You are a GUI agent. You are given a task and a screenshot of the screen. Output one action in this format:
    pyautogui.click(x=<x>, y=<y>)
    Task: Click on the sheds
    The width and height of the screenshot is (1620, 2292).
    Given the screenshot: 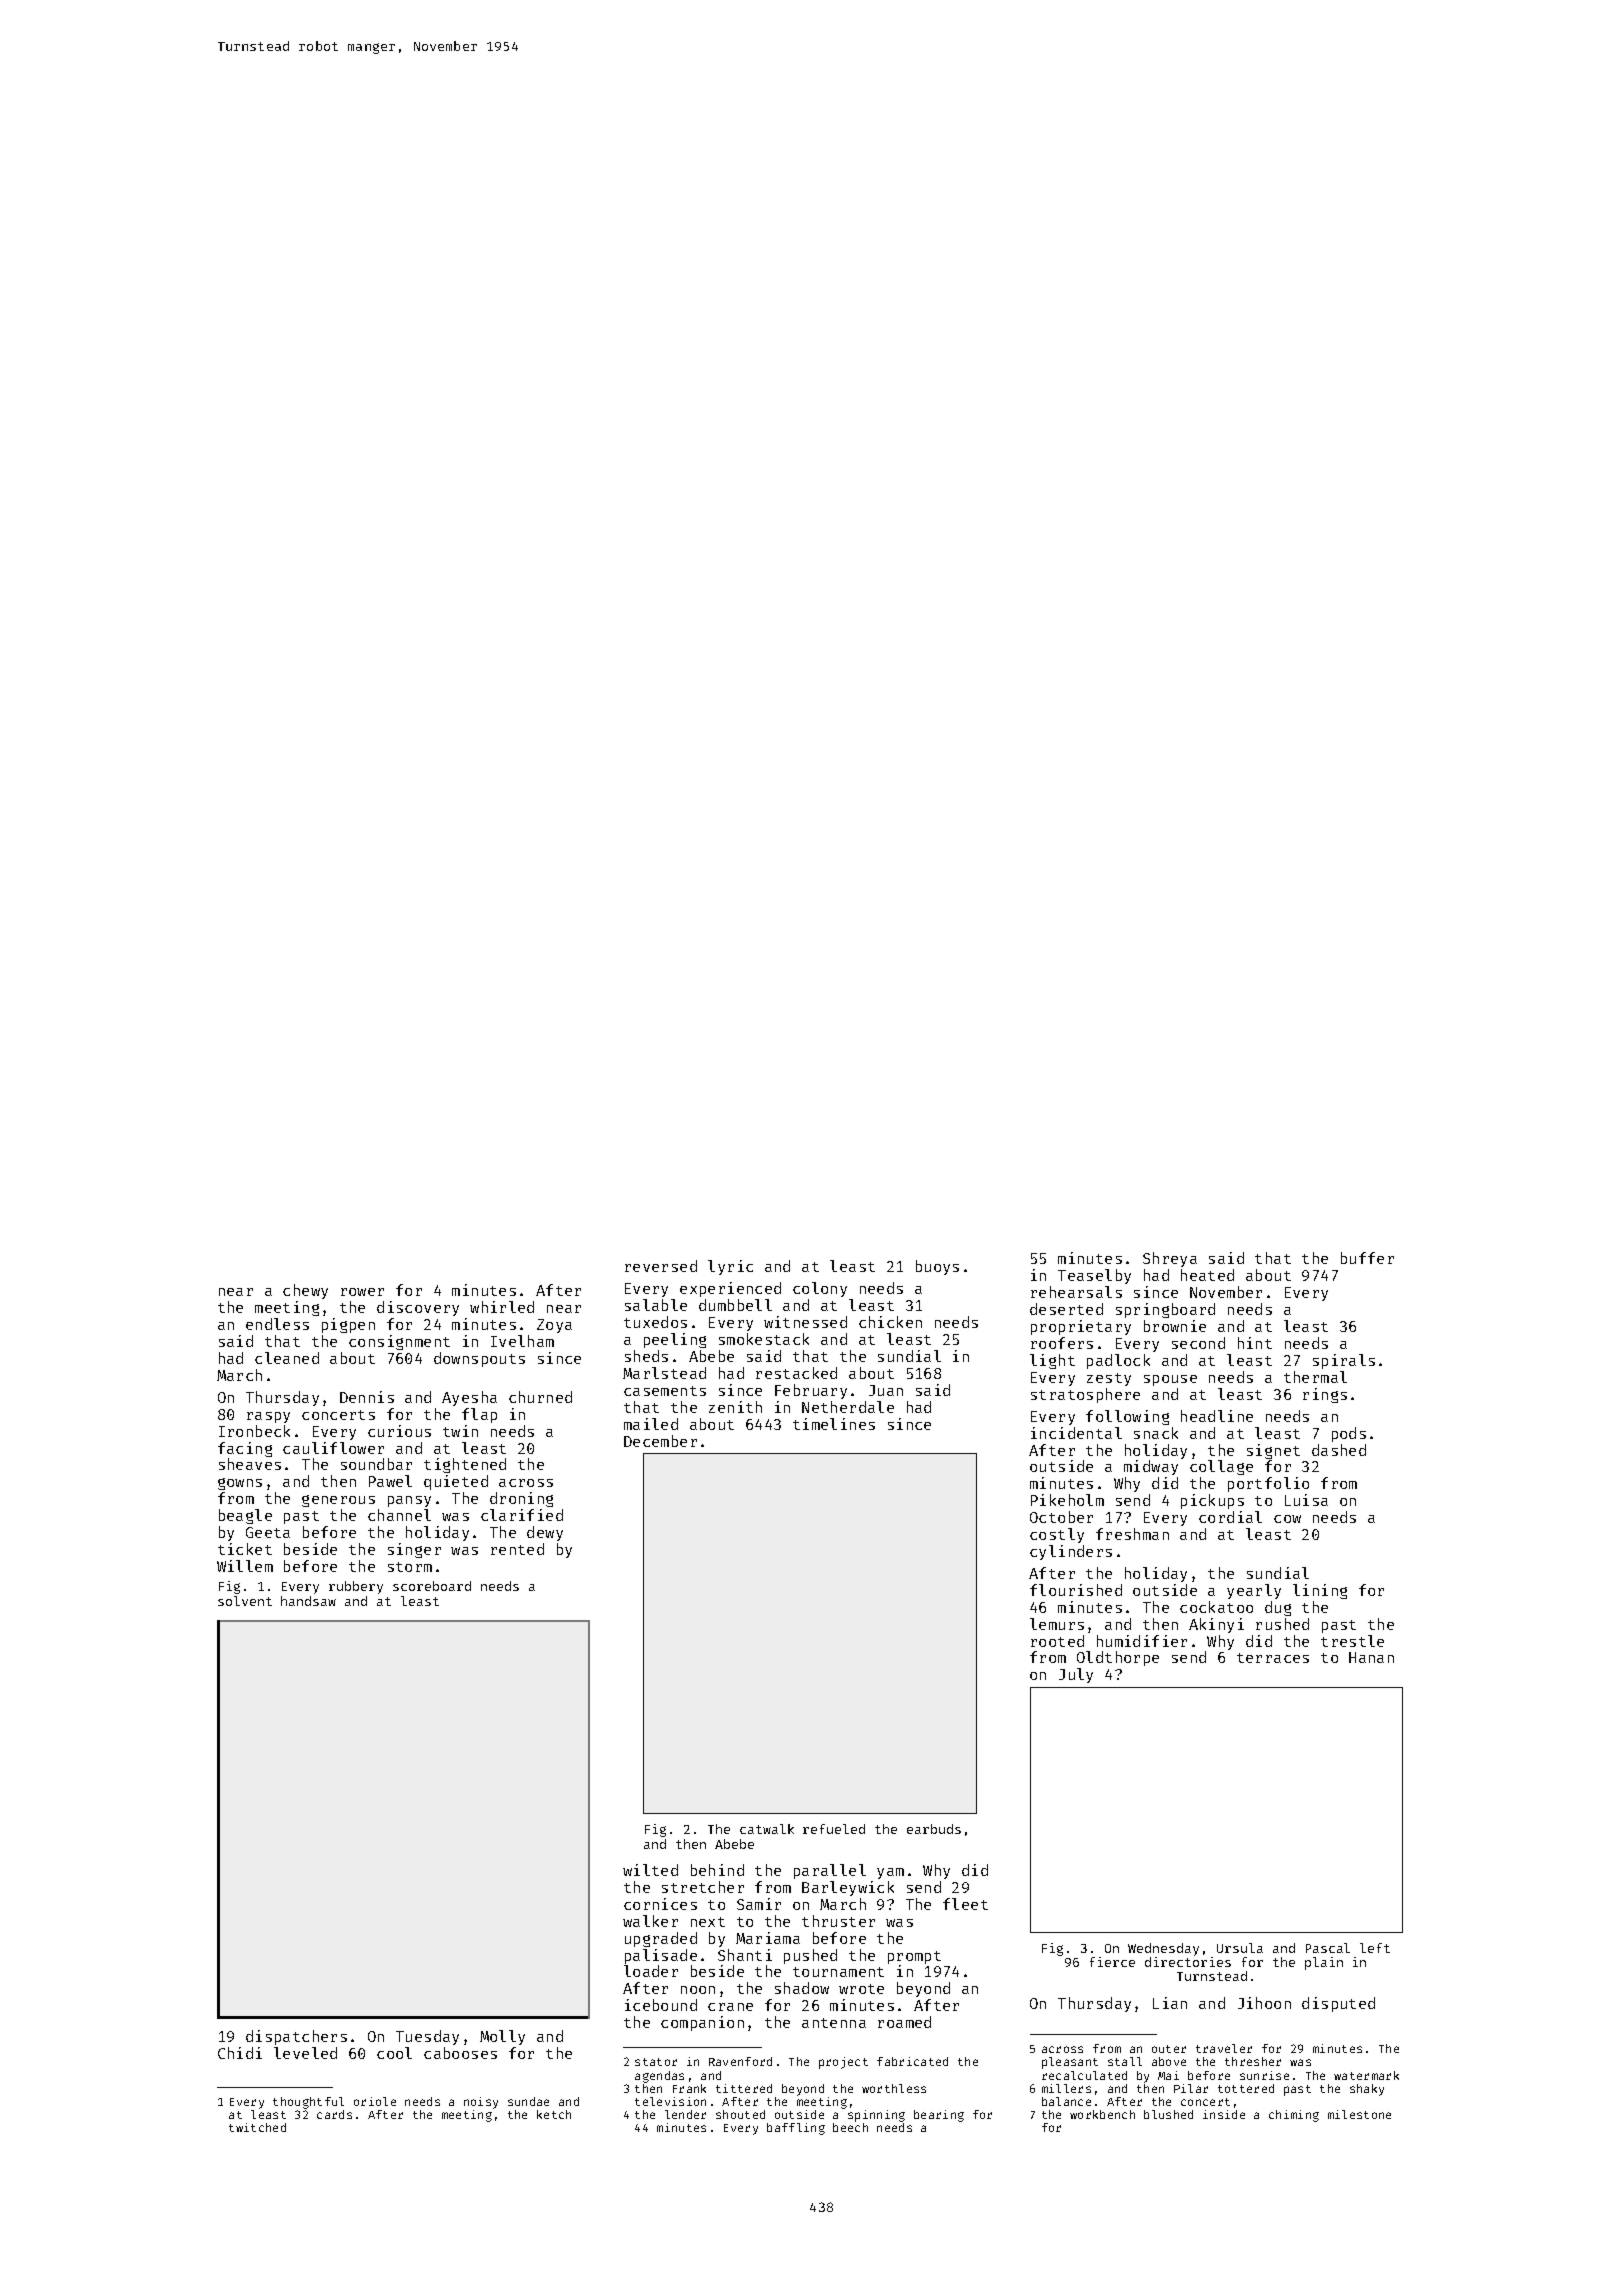 What is the action you would take?
    pyautogui.click(x=646, y=1356)
